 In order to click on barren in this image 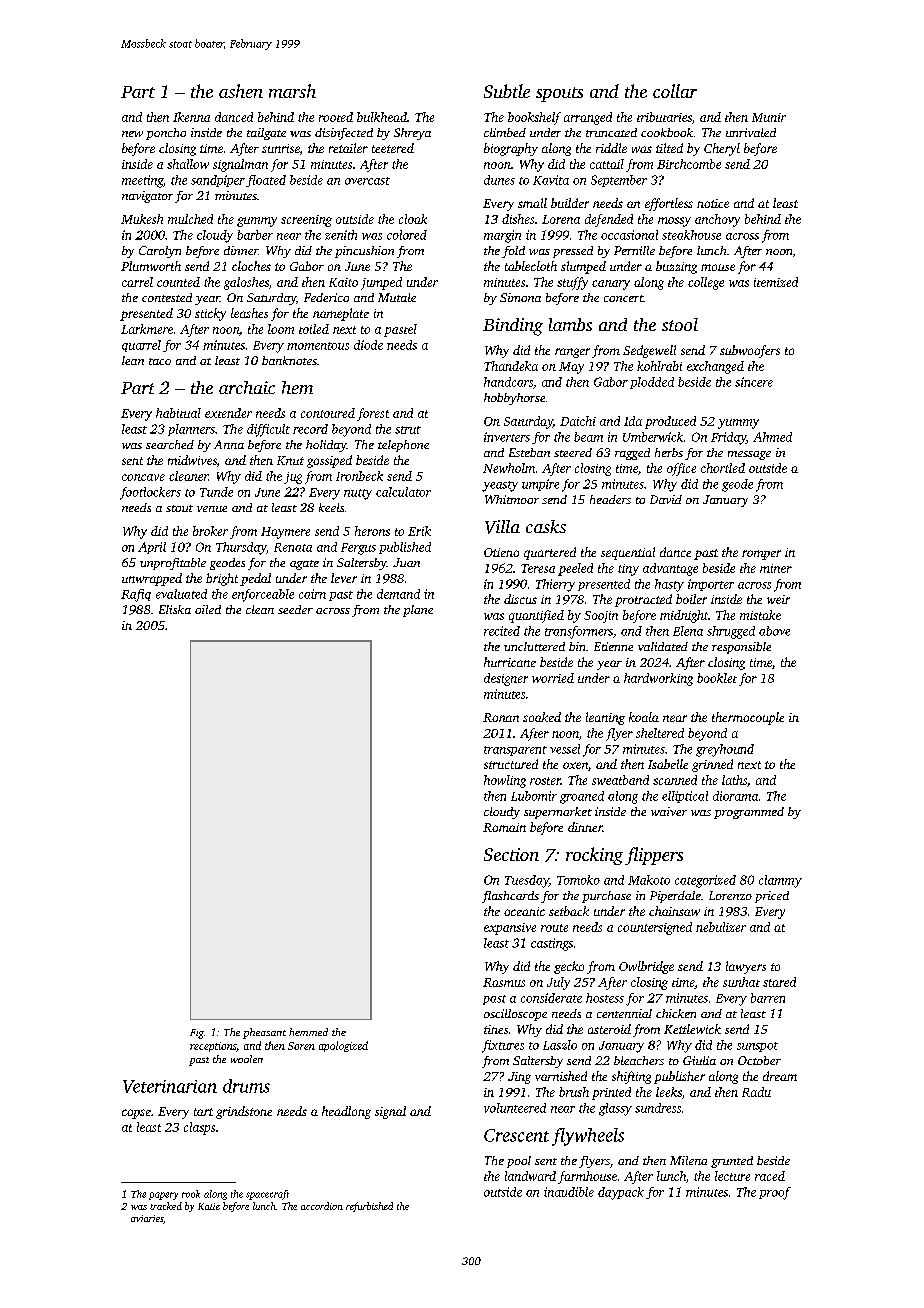, I will do `click(768, 998)`.
